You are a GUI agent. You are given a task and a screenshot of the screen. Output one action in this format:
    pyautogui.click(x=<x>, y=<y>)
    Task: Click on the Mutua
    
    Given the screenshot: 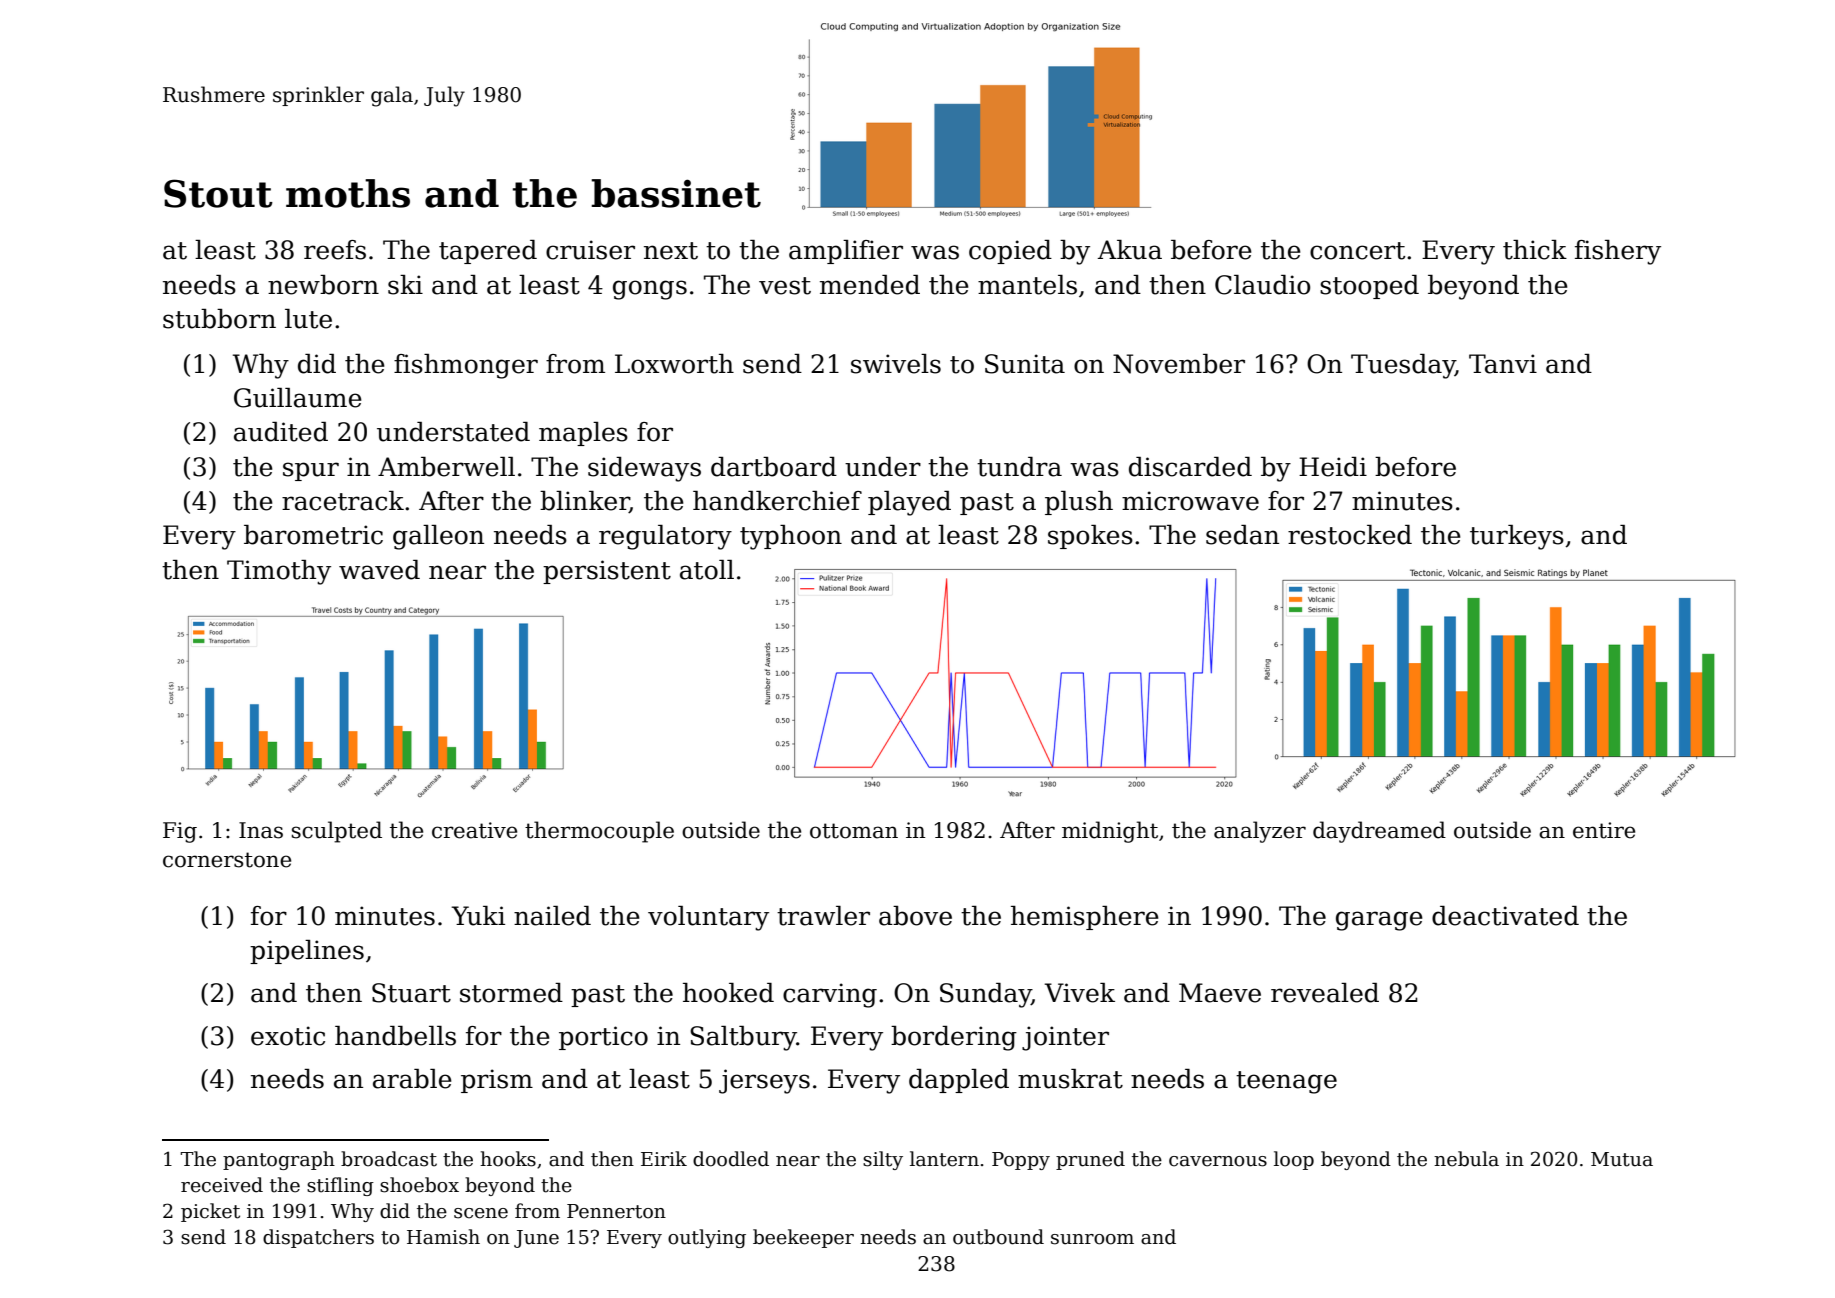 What is the action you would take?
    pyautogui.click(x=1622, y=1159)
